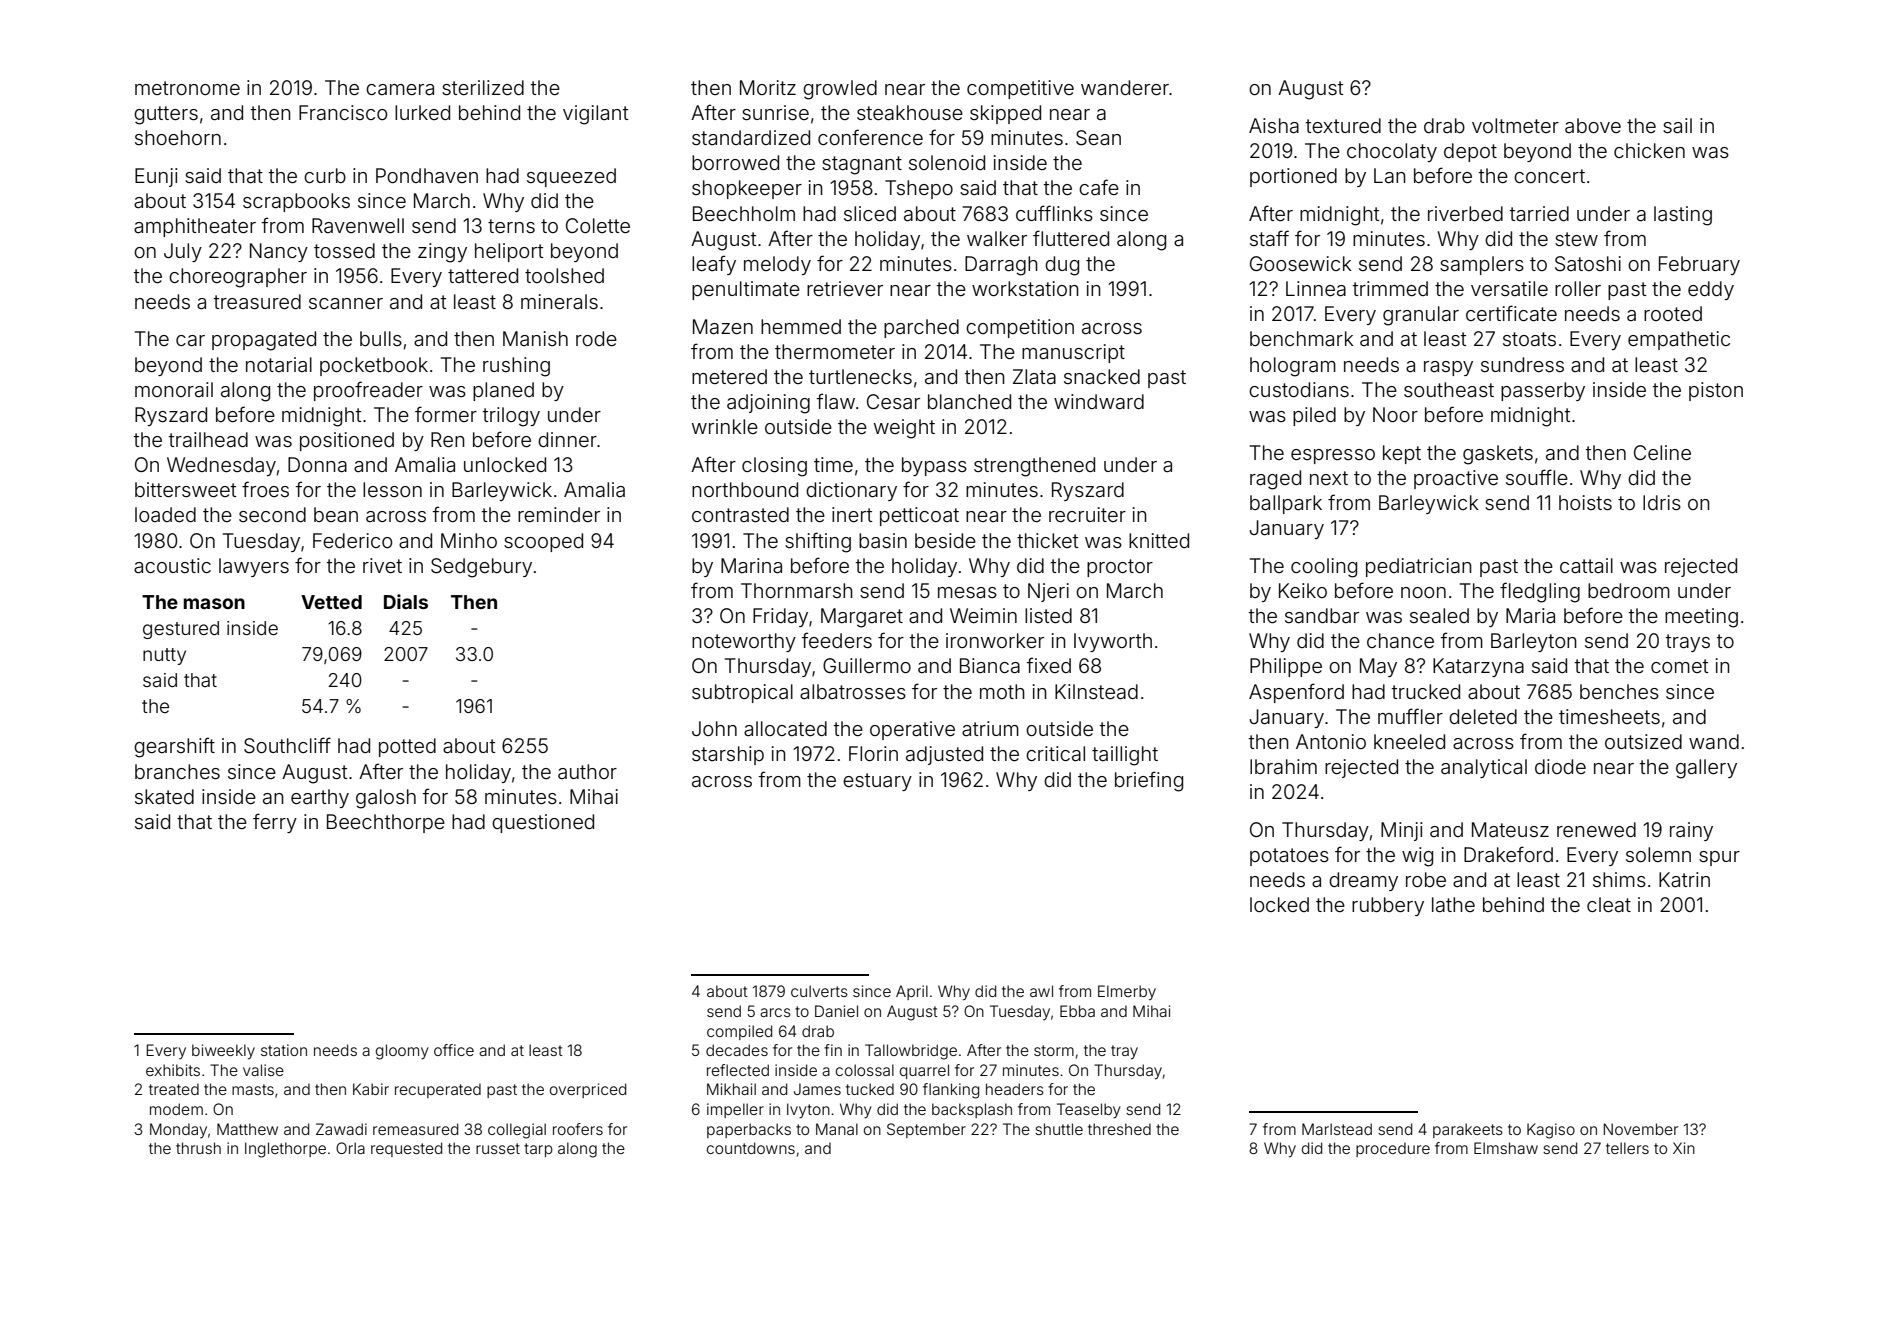 The image size is (1882, 1331). What do you see at coordinates (1453, 904) in the screenshot?
I see `lathe` at bounding box center [1453, 904].
